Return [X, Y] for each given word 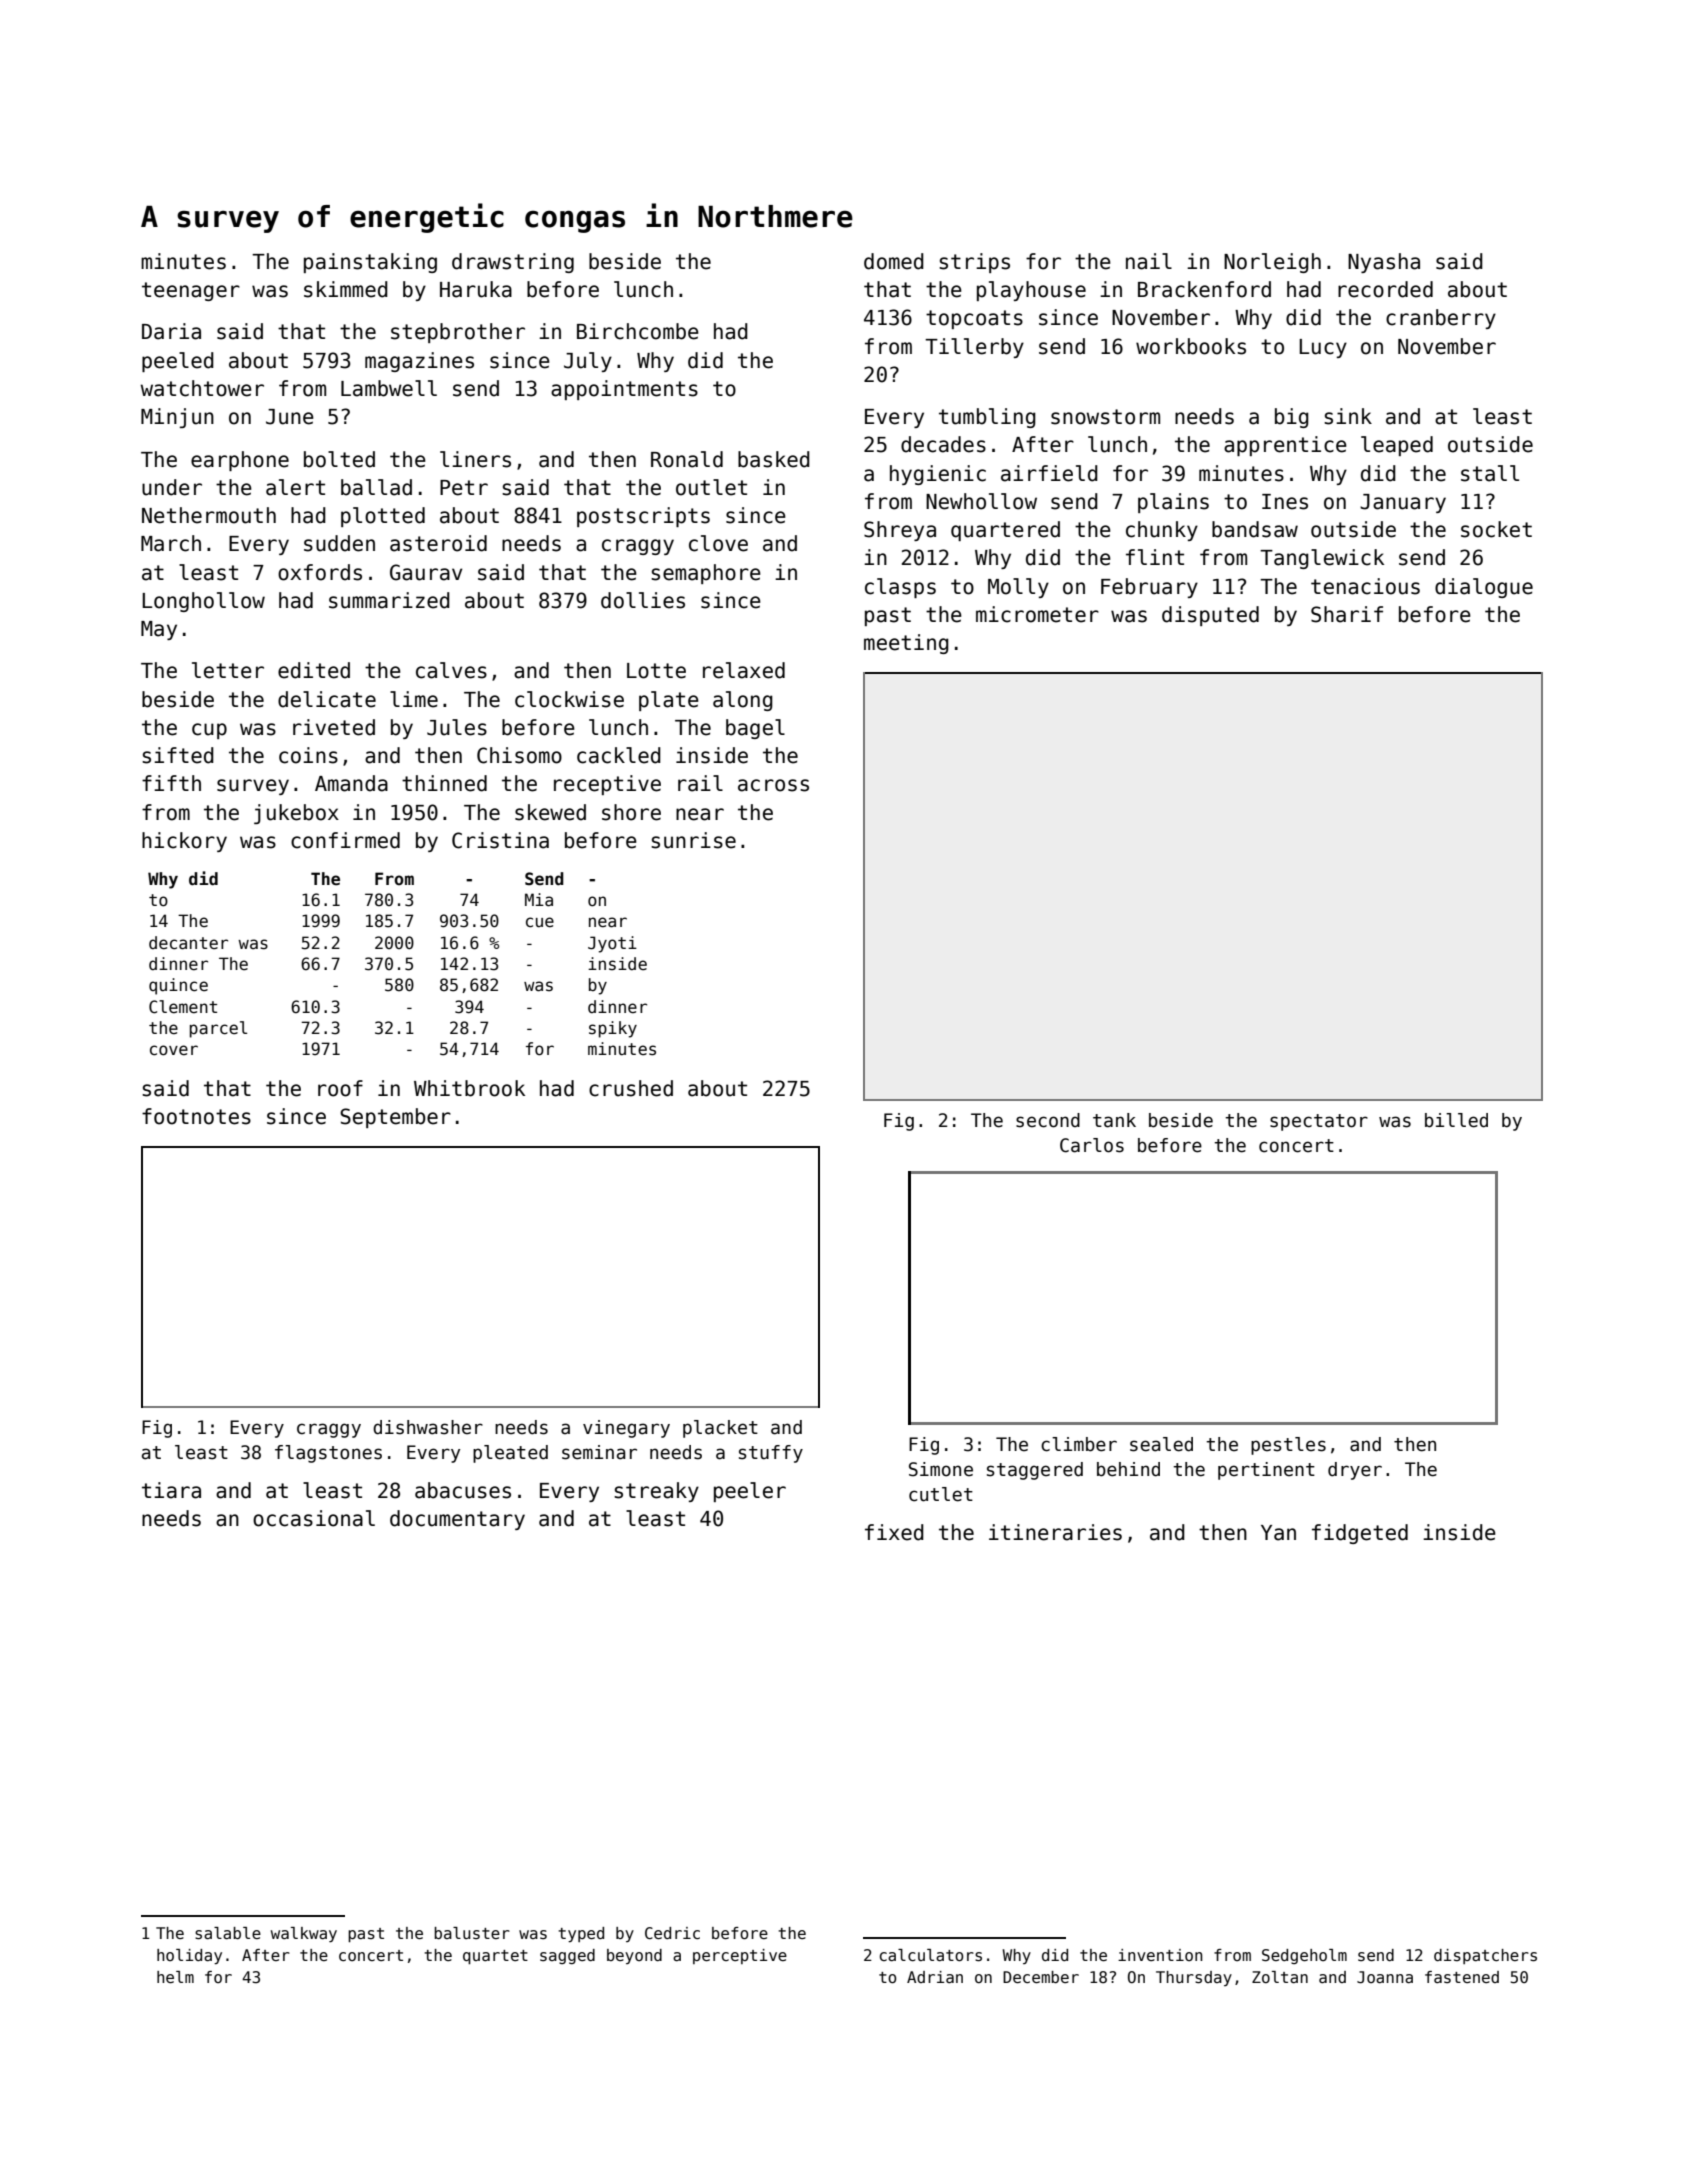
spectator [1319, 1122]
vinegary [626, 1429]
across [773, 785]
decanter [188, 943]
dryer [1355, 1471]
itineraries [1055, 1532]
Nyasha [1384, 263]
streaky [656, 1492]
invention [1160, 1955]
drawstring [513, 263]
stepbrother [458, 333]
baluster [472, 1933]
